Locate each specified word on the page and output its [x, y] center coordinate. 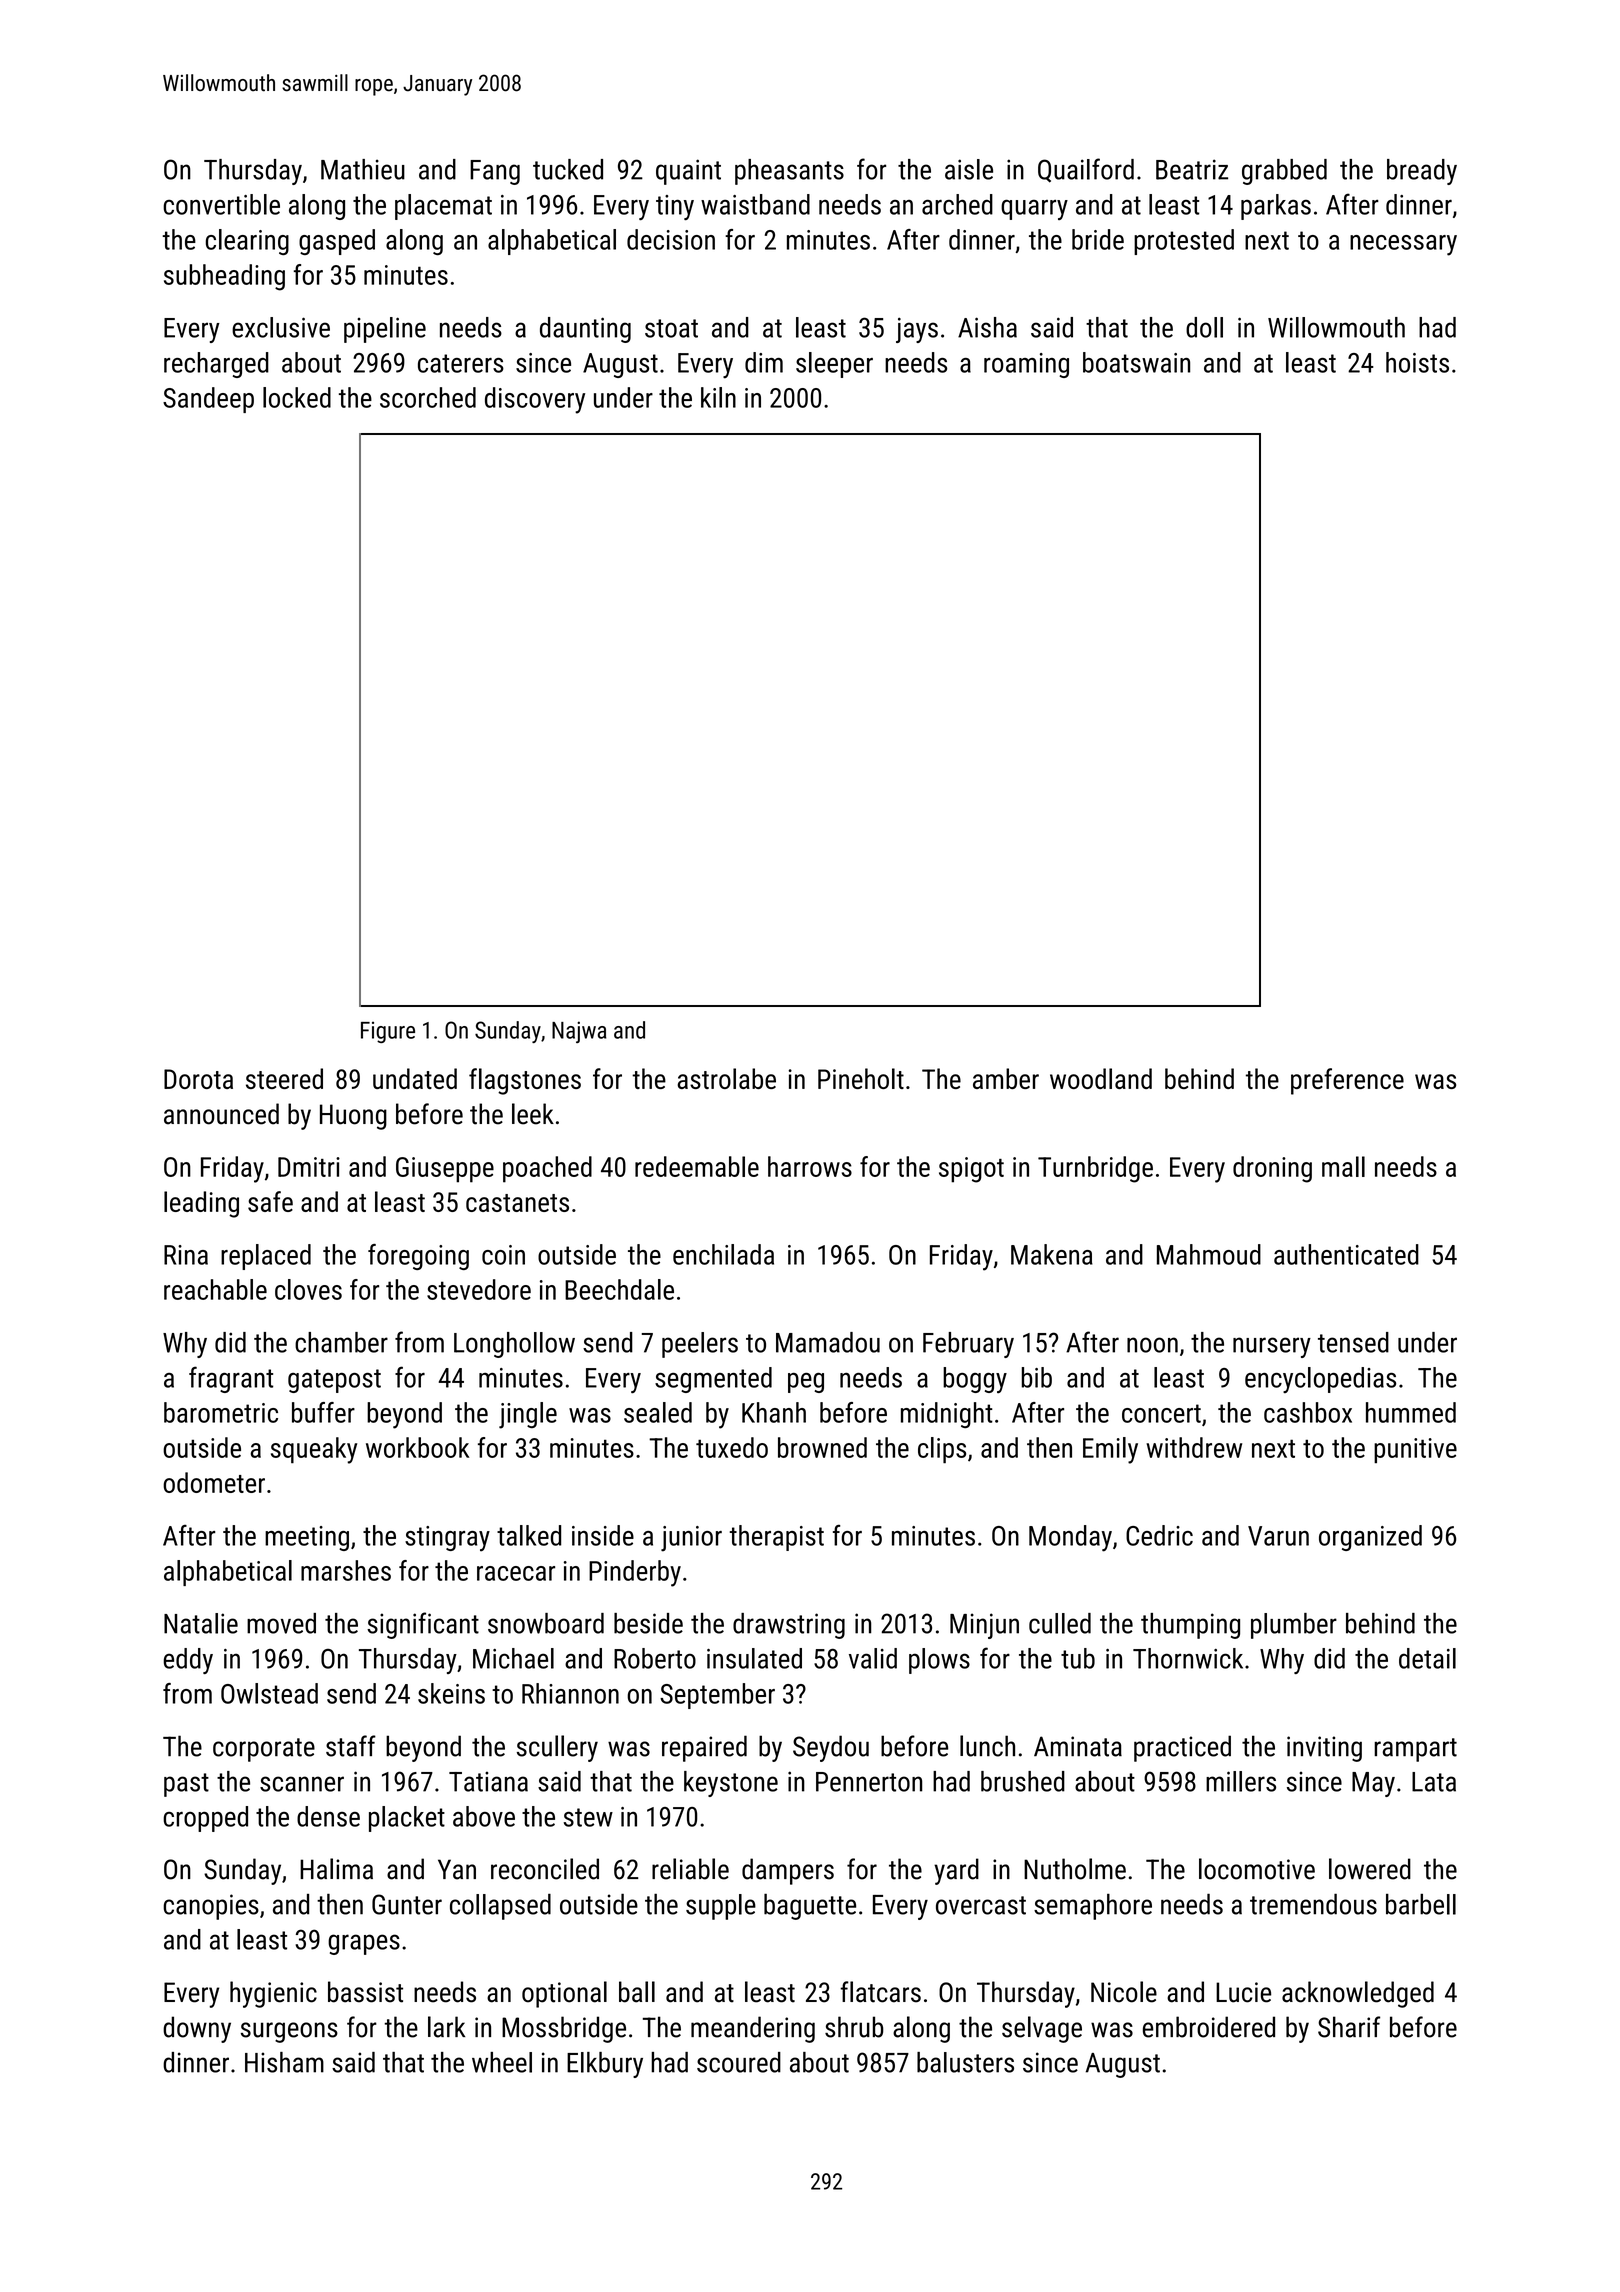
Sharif [1349, 2027]
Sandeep [208, 400]
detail [1427, 1658]
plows [939, 1661]
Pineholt [861, 1078]
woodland [1101, 1078]
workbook [417, 1447]
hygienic [273, 1994]
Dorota [198, 1079]
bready [1422, 172]
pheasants [789, 172]
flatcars [881, 1992]
